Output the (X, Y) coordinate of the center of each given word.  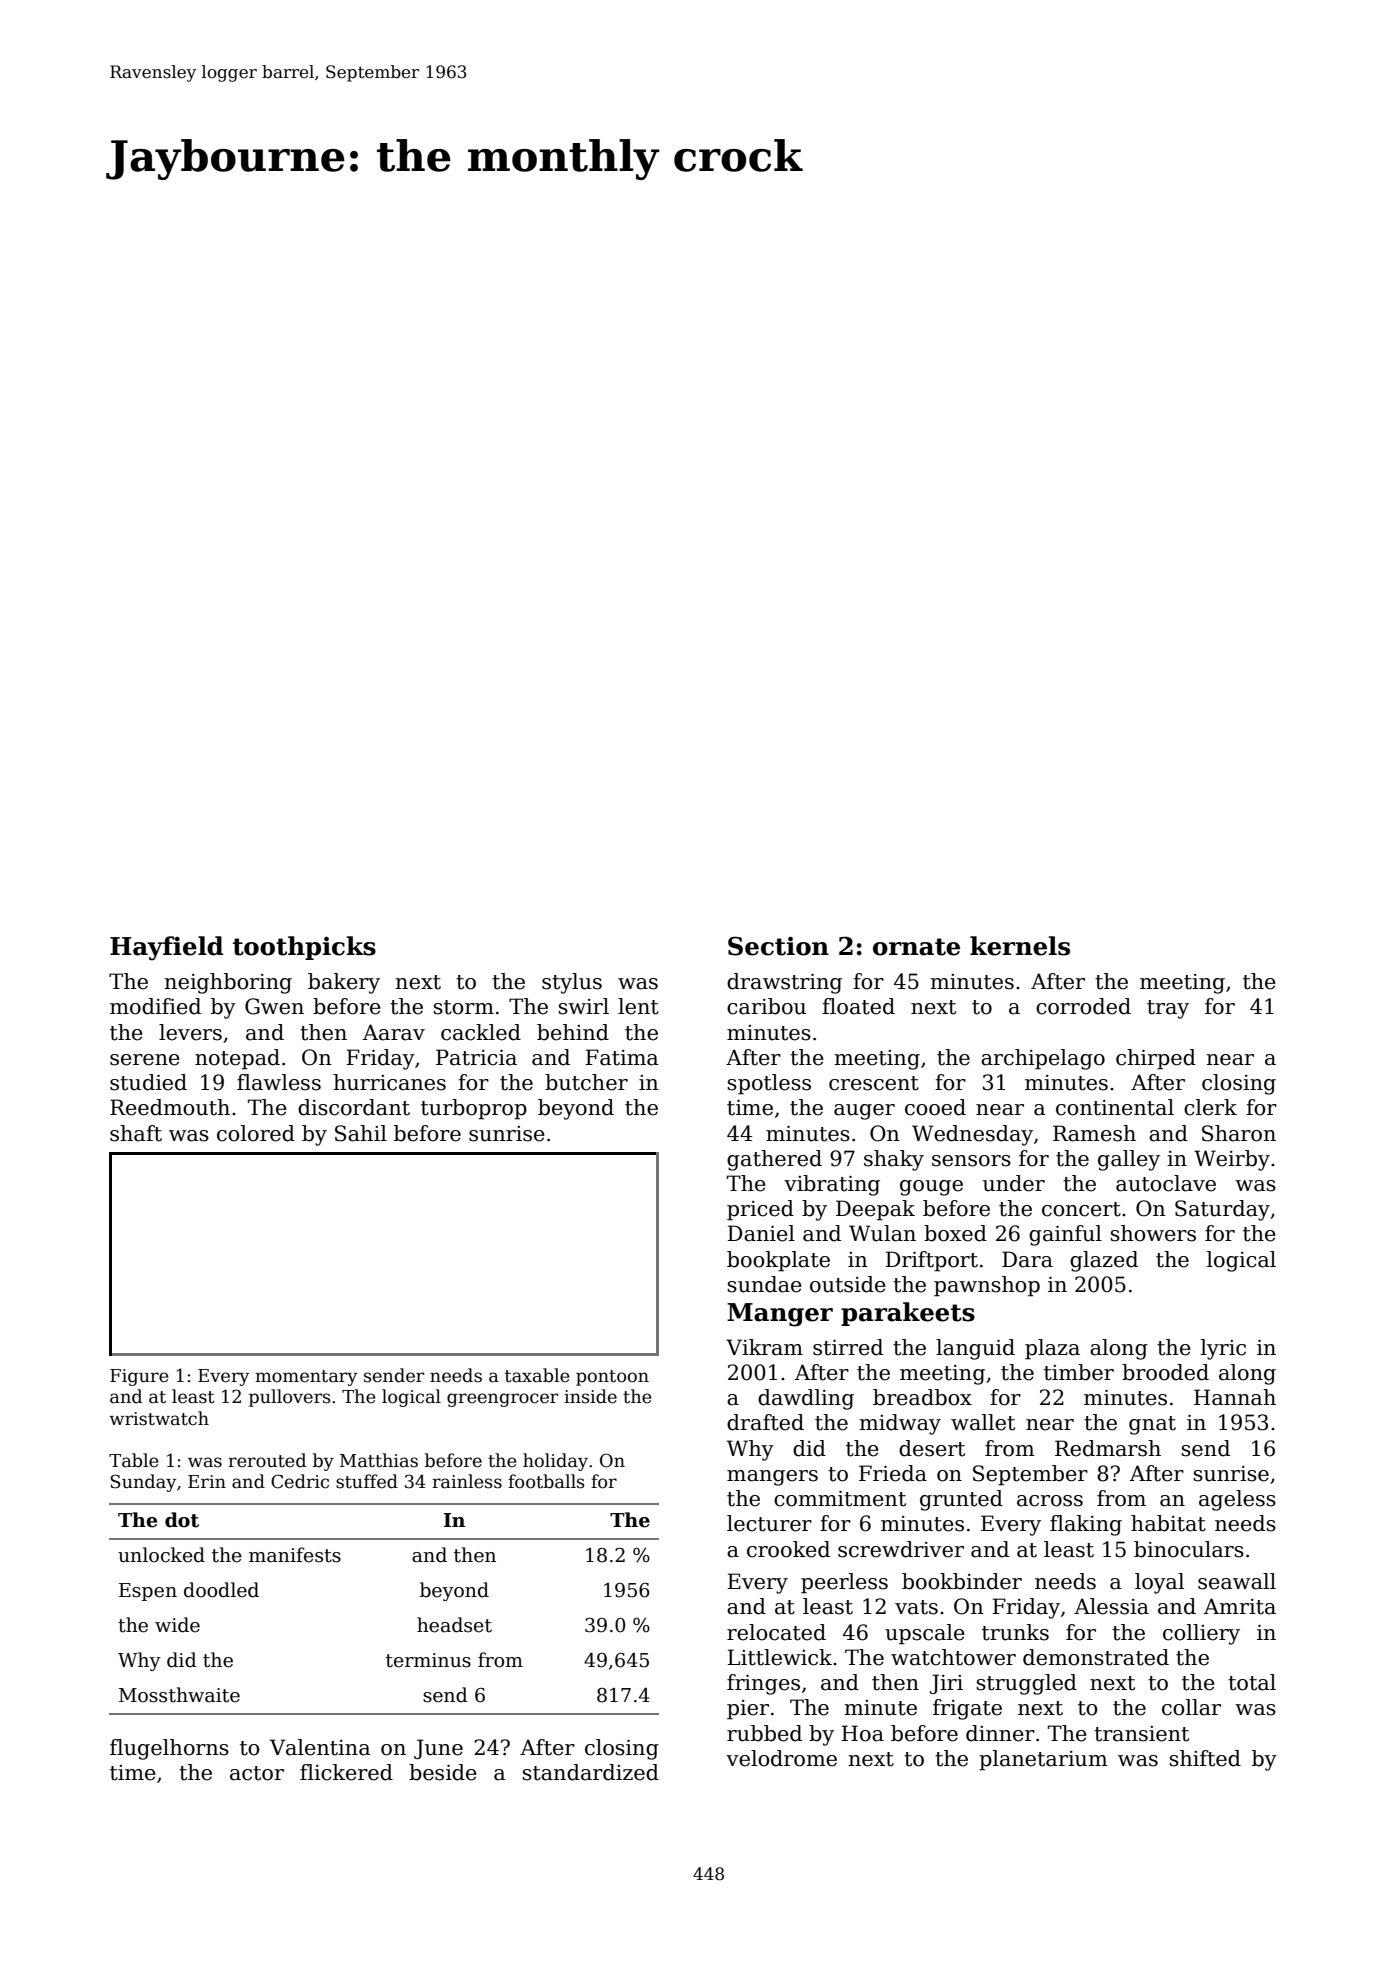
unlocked (161, 1555)
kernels (1020, 946)
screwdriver (901, 1549)
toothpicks (304, 948)
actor (257, 1773)
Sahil (361, 1133)
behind (573, 1032)
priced (760, 1210)
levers (190, 1032)
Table (134, 1460)
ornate (916, 947)
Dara (1027, 1259)
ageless (1237, 1500)
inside (590, 1396)
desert (932, 1448)
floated (858, 1006)
